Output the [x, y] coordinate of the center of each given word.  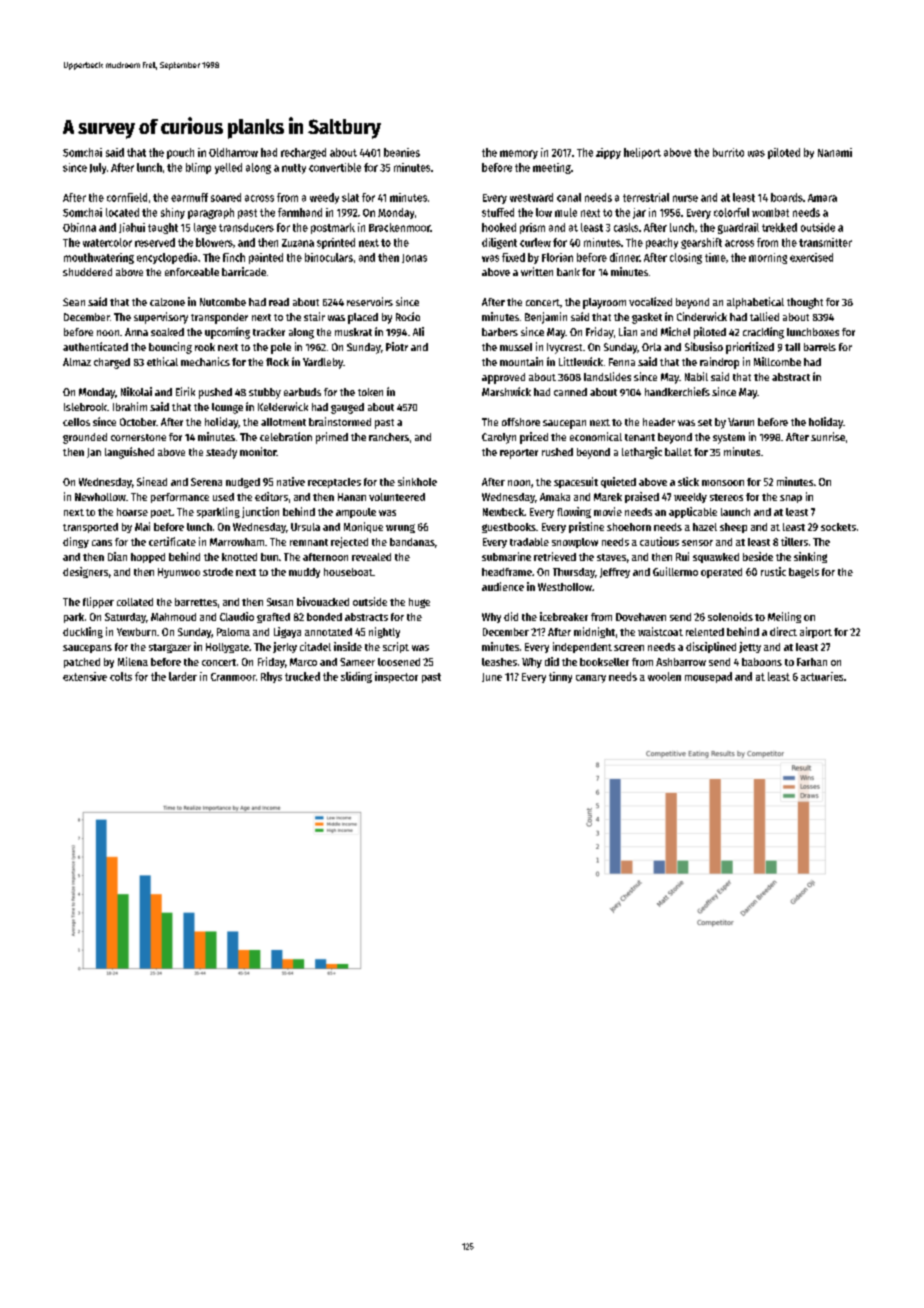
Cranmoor [233, 677]
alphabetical [755, 303]
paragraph [211, 213]
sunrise [828, 436]
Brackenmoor [399, 227]
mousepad [708, 677]
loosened [399, 662]
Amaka [555, 497]
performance [180, 498]
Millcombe [777, 361]
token [370, 392]
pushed [215, 393]
